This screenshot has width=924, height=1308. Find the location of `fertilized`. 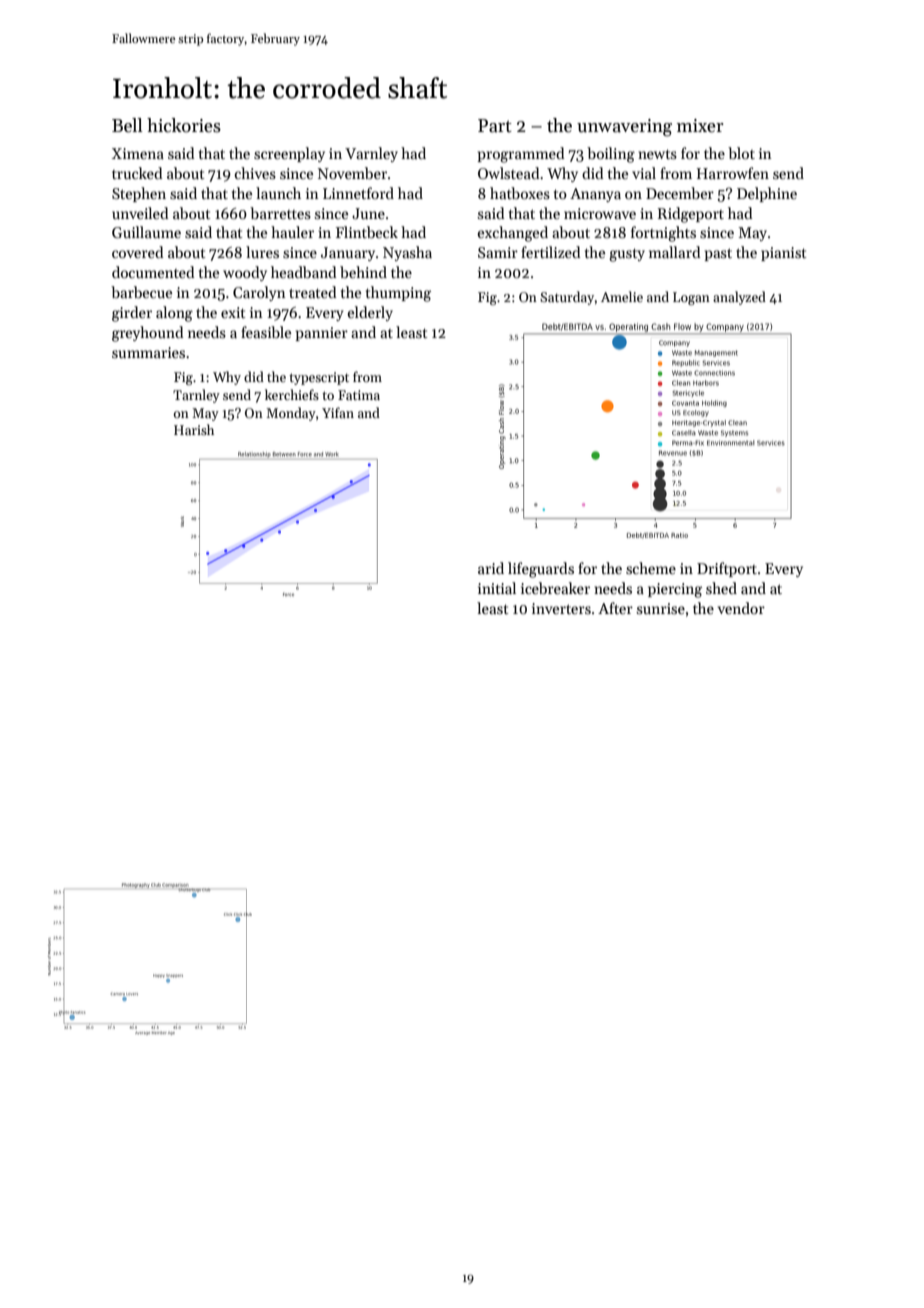

fertilized is located at coordinates (551, 252).
